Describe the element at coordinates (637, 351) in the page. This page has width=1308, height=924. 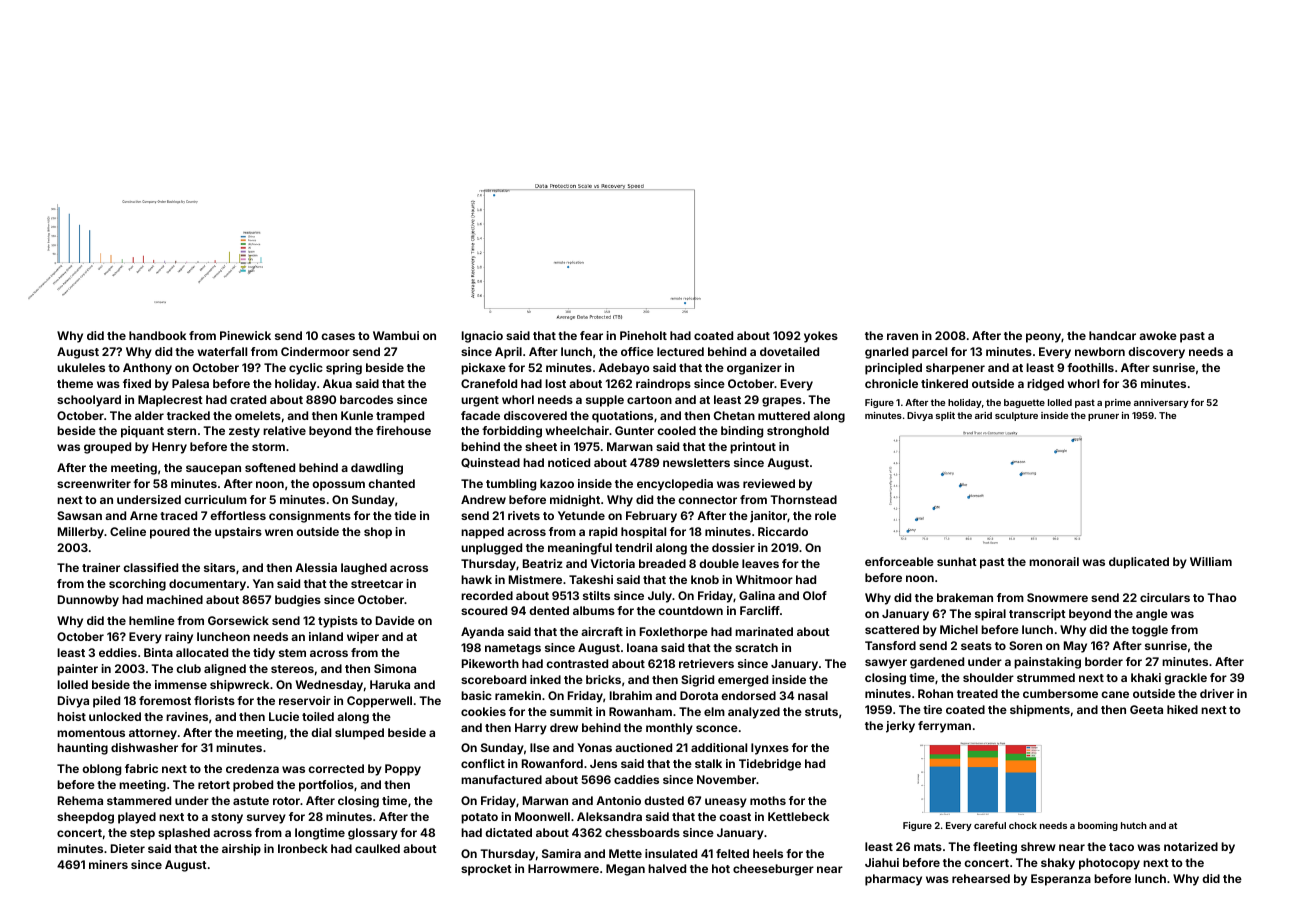
I see `office` at that location.
